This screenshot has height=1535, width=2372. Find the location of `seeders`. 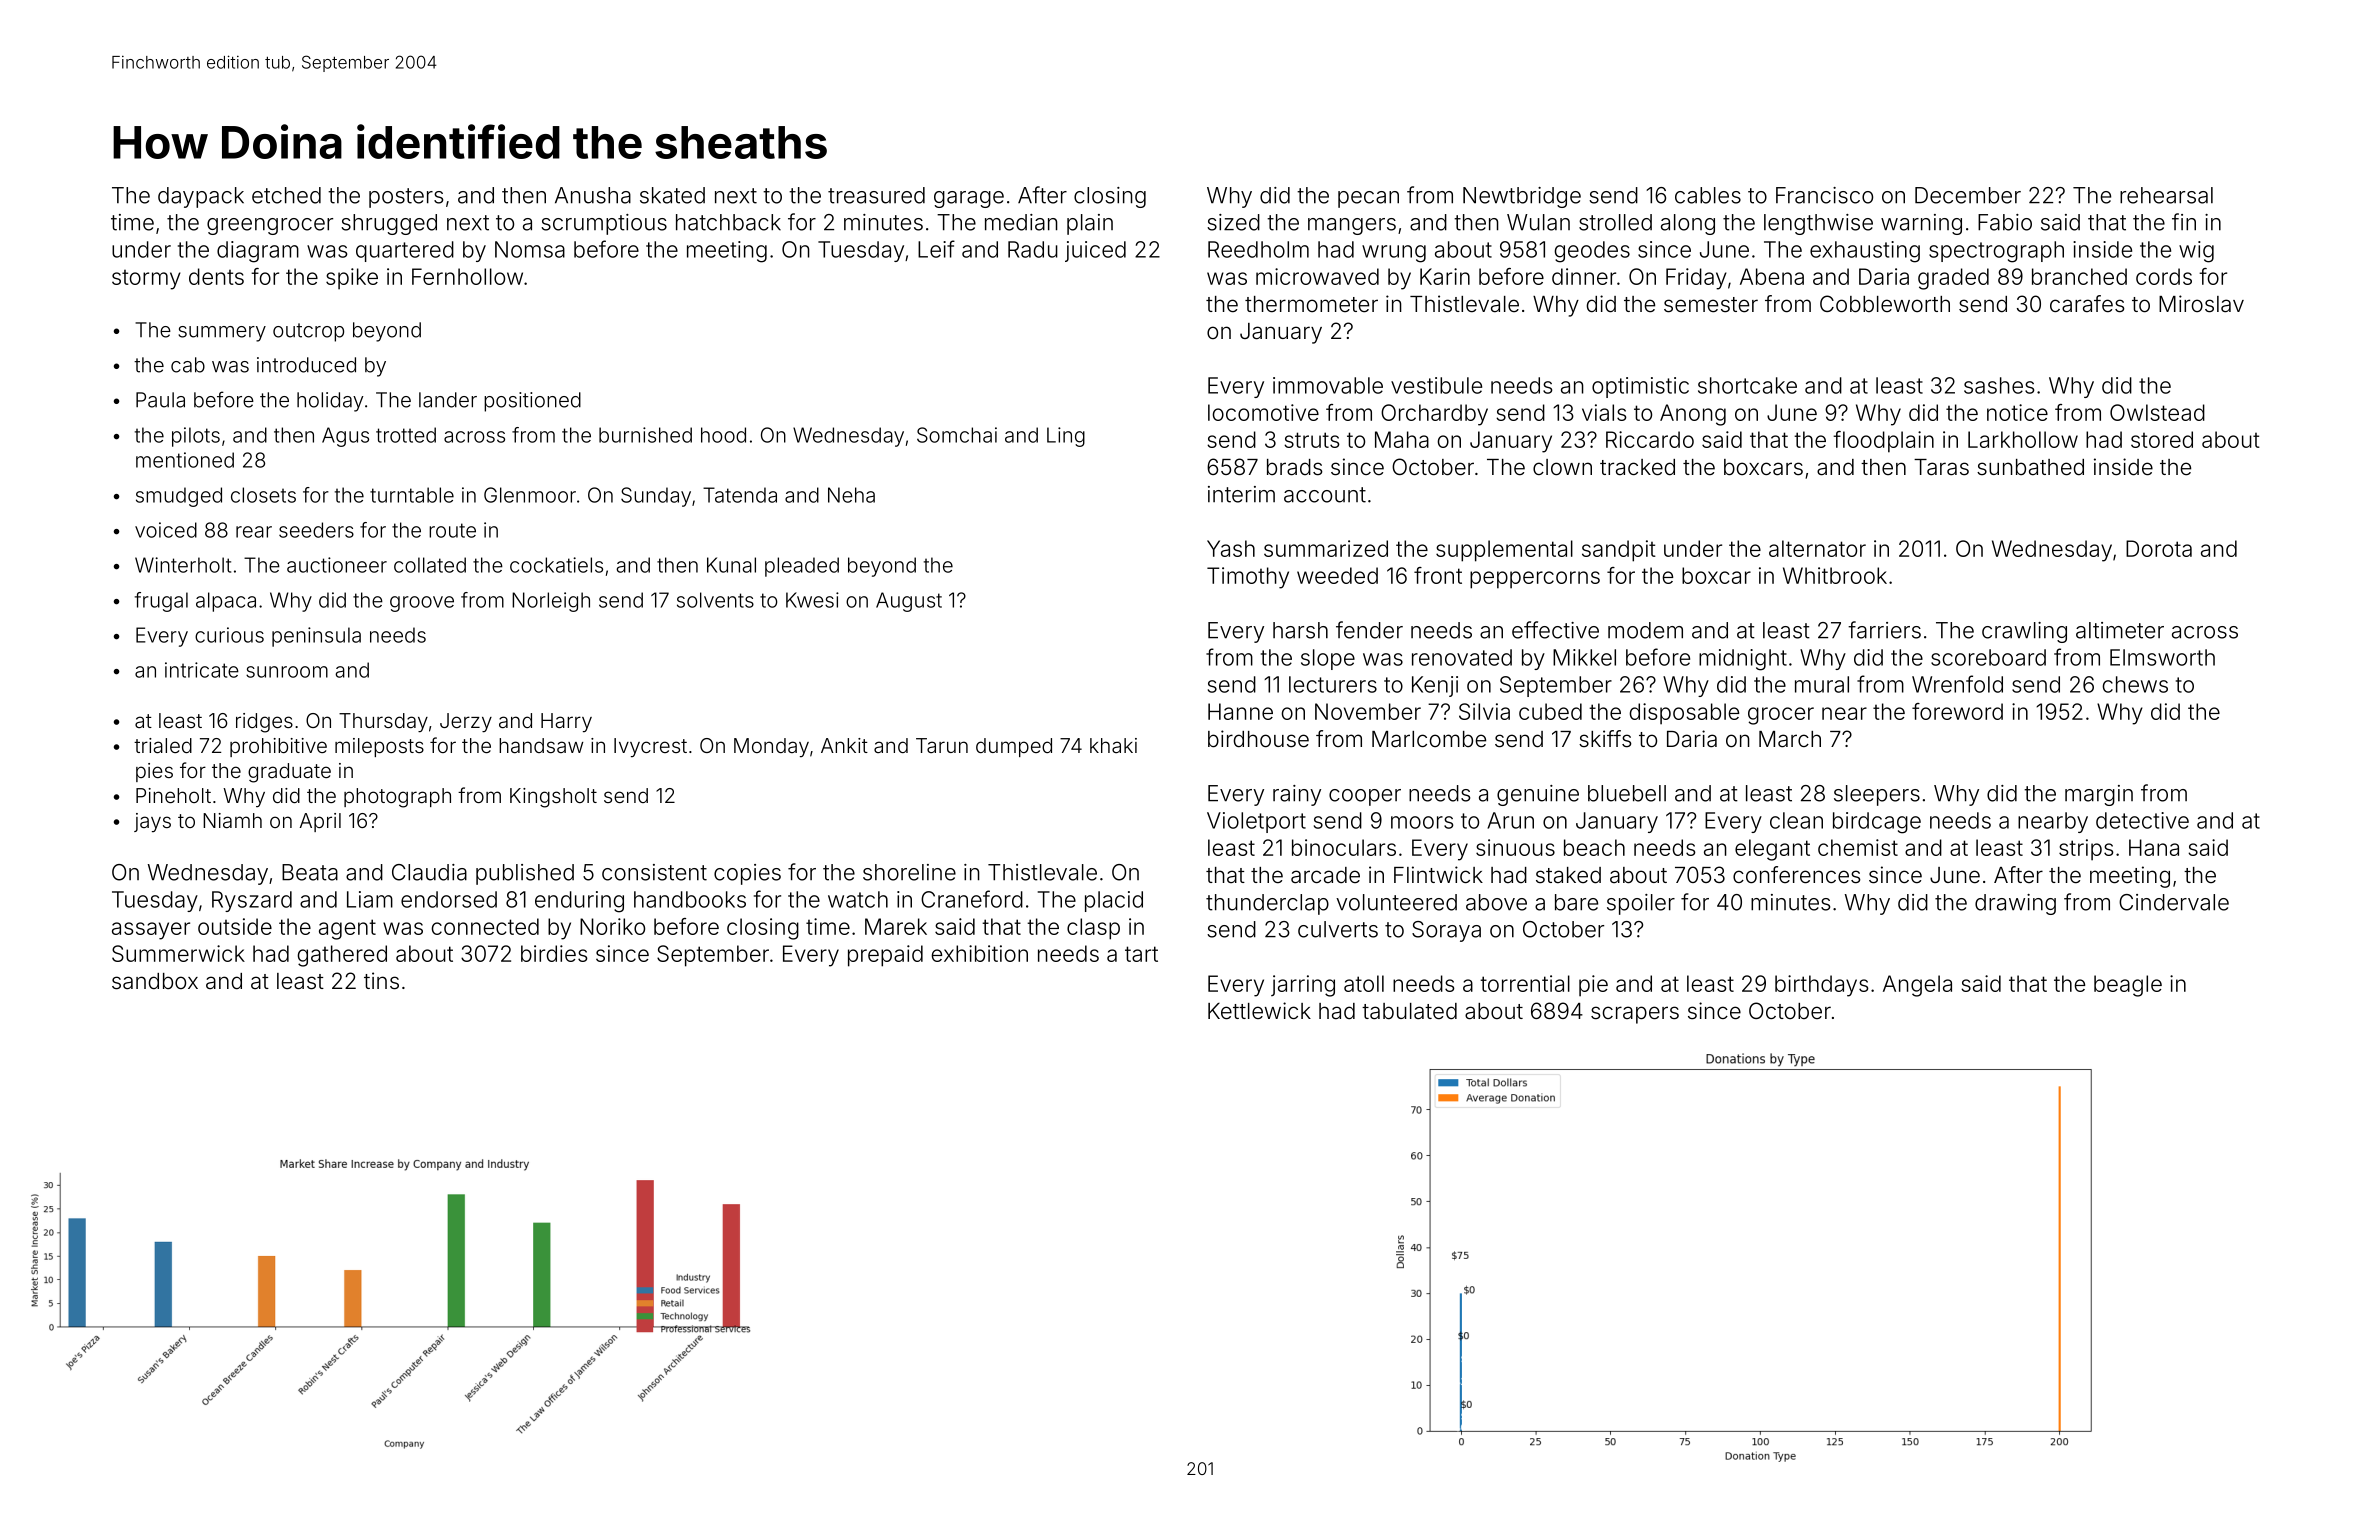

seeders is located at coordinates (316, 530).
